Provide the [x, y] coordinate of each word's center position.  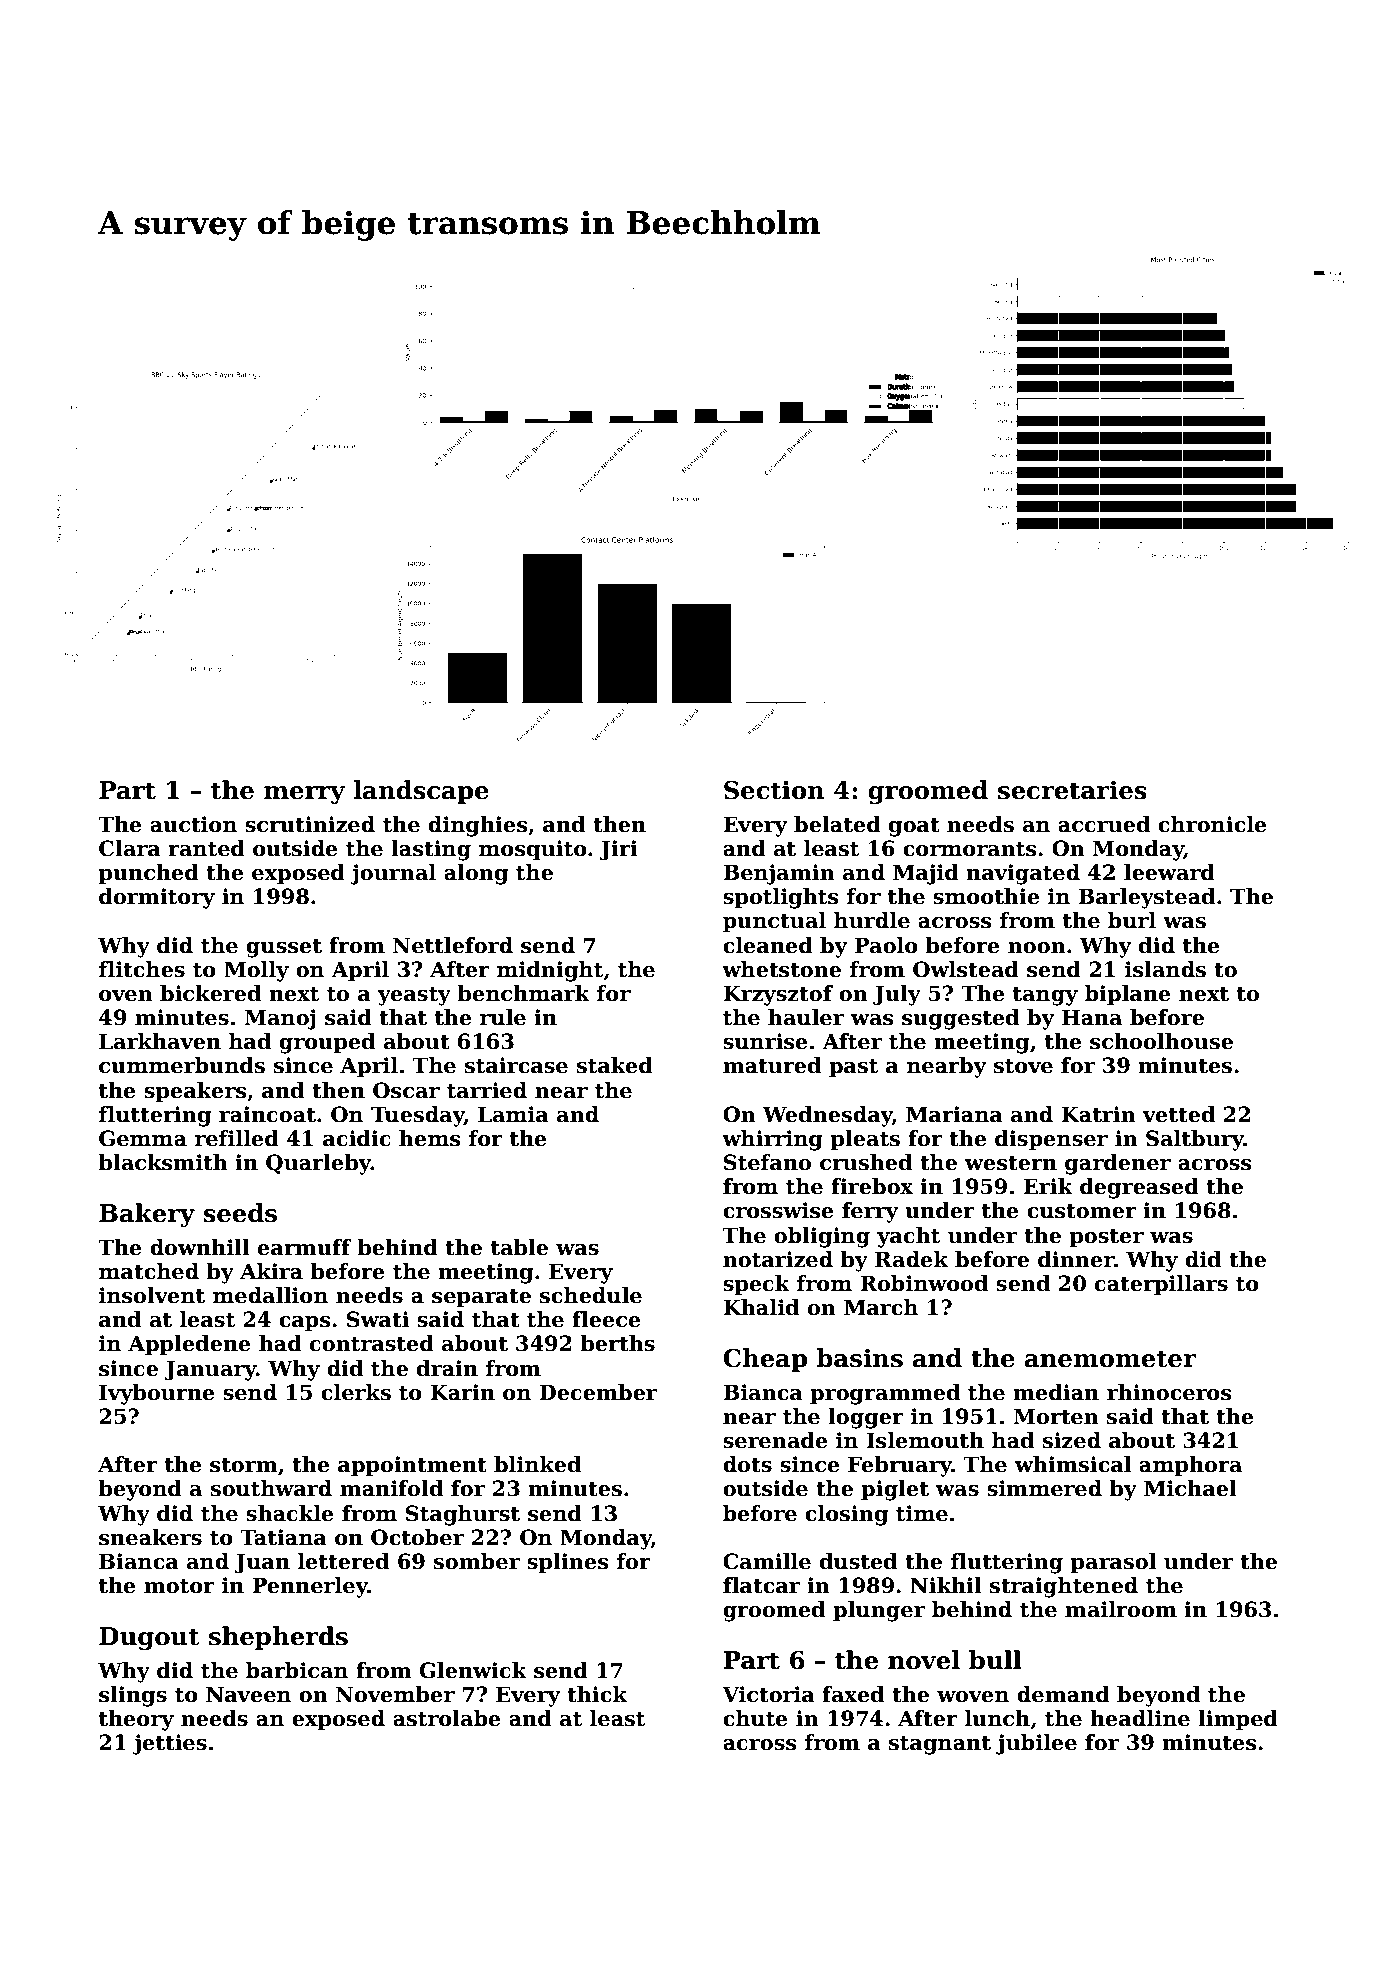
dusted [858, 1561]
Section [774, 790]
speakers [195, 1092]
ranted [206, 848]
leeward [1169, 872]
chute [755, 1718]
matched [149, 1271]
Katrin [1098, 1114]
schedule [591, 1295]
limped [1238, 1720]
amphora [1190, 1466]
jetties [170, 1744]
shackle [290, 1513]
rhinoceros [1169, 1392]
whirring [772, 1140]
